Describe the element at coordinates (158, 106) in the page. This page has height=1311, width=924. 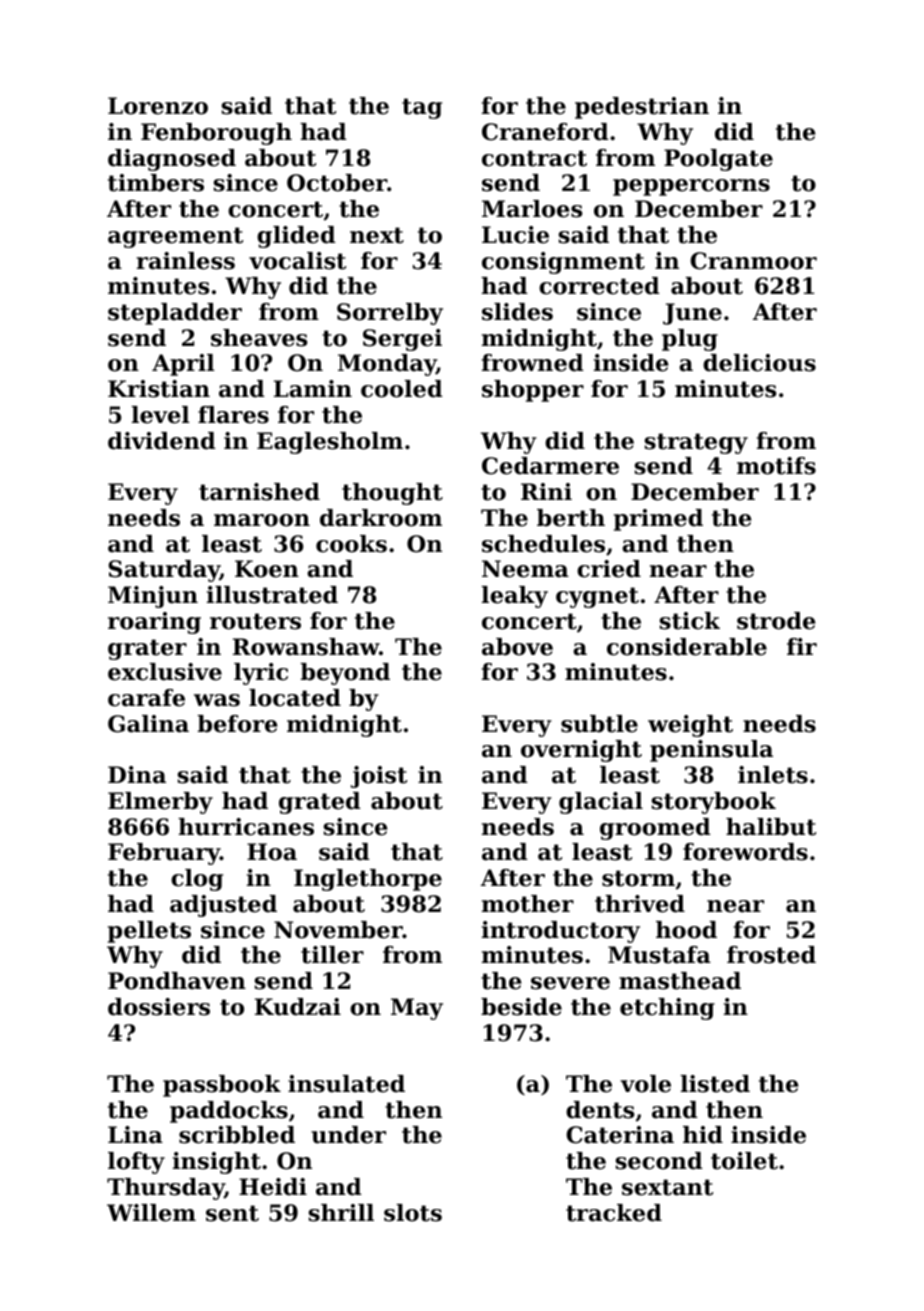
I see `Lorenzo` at that location.
